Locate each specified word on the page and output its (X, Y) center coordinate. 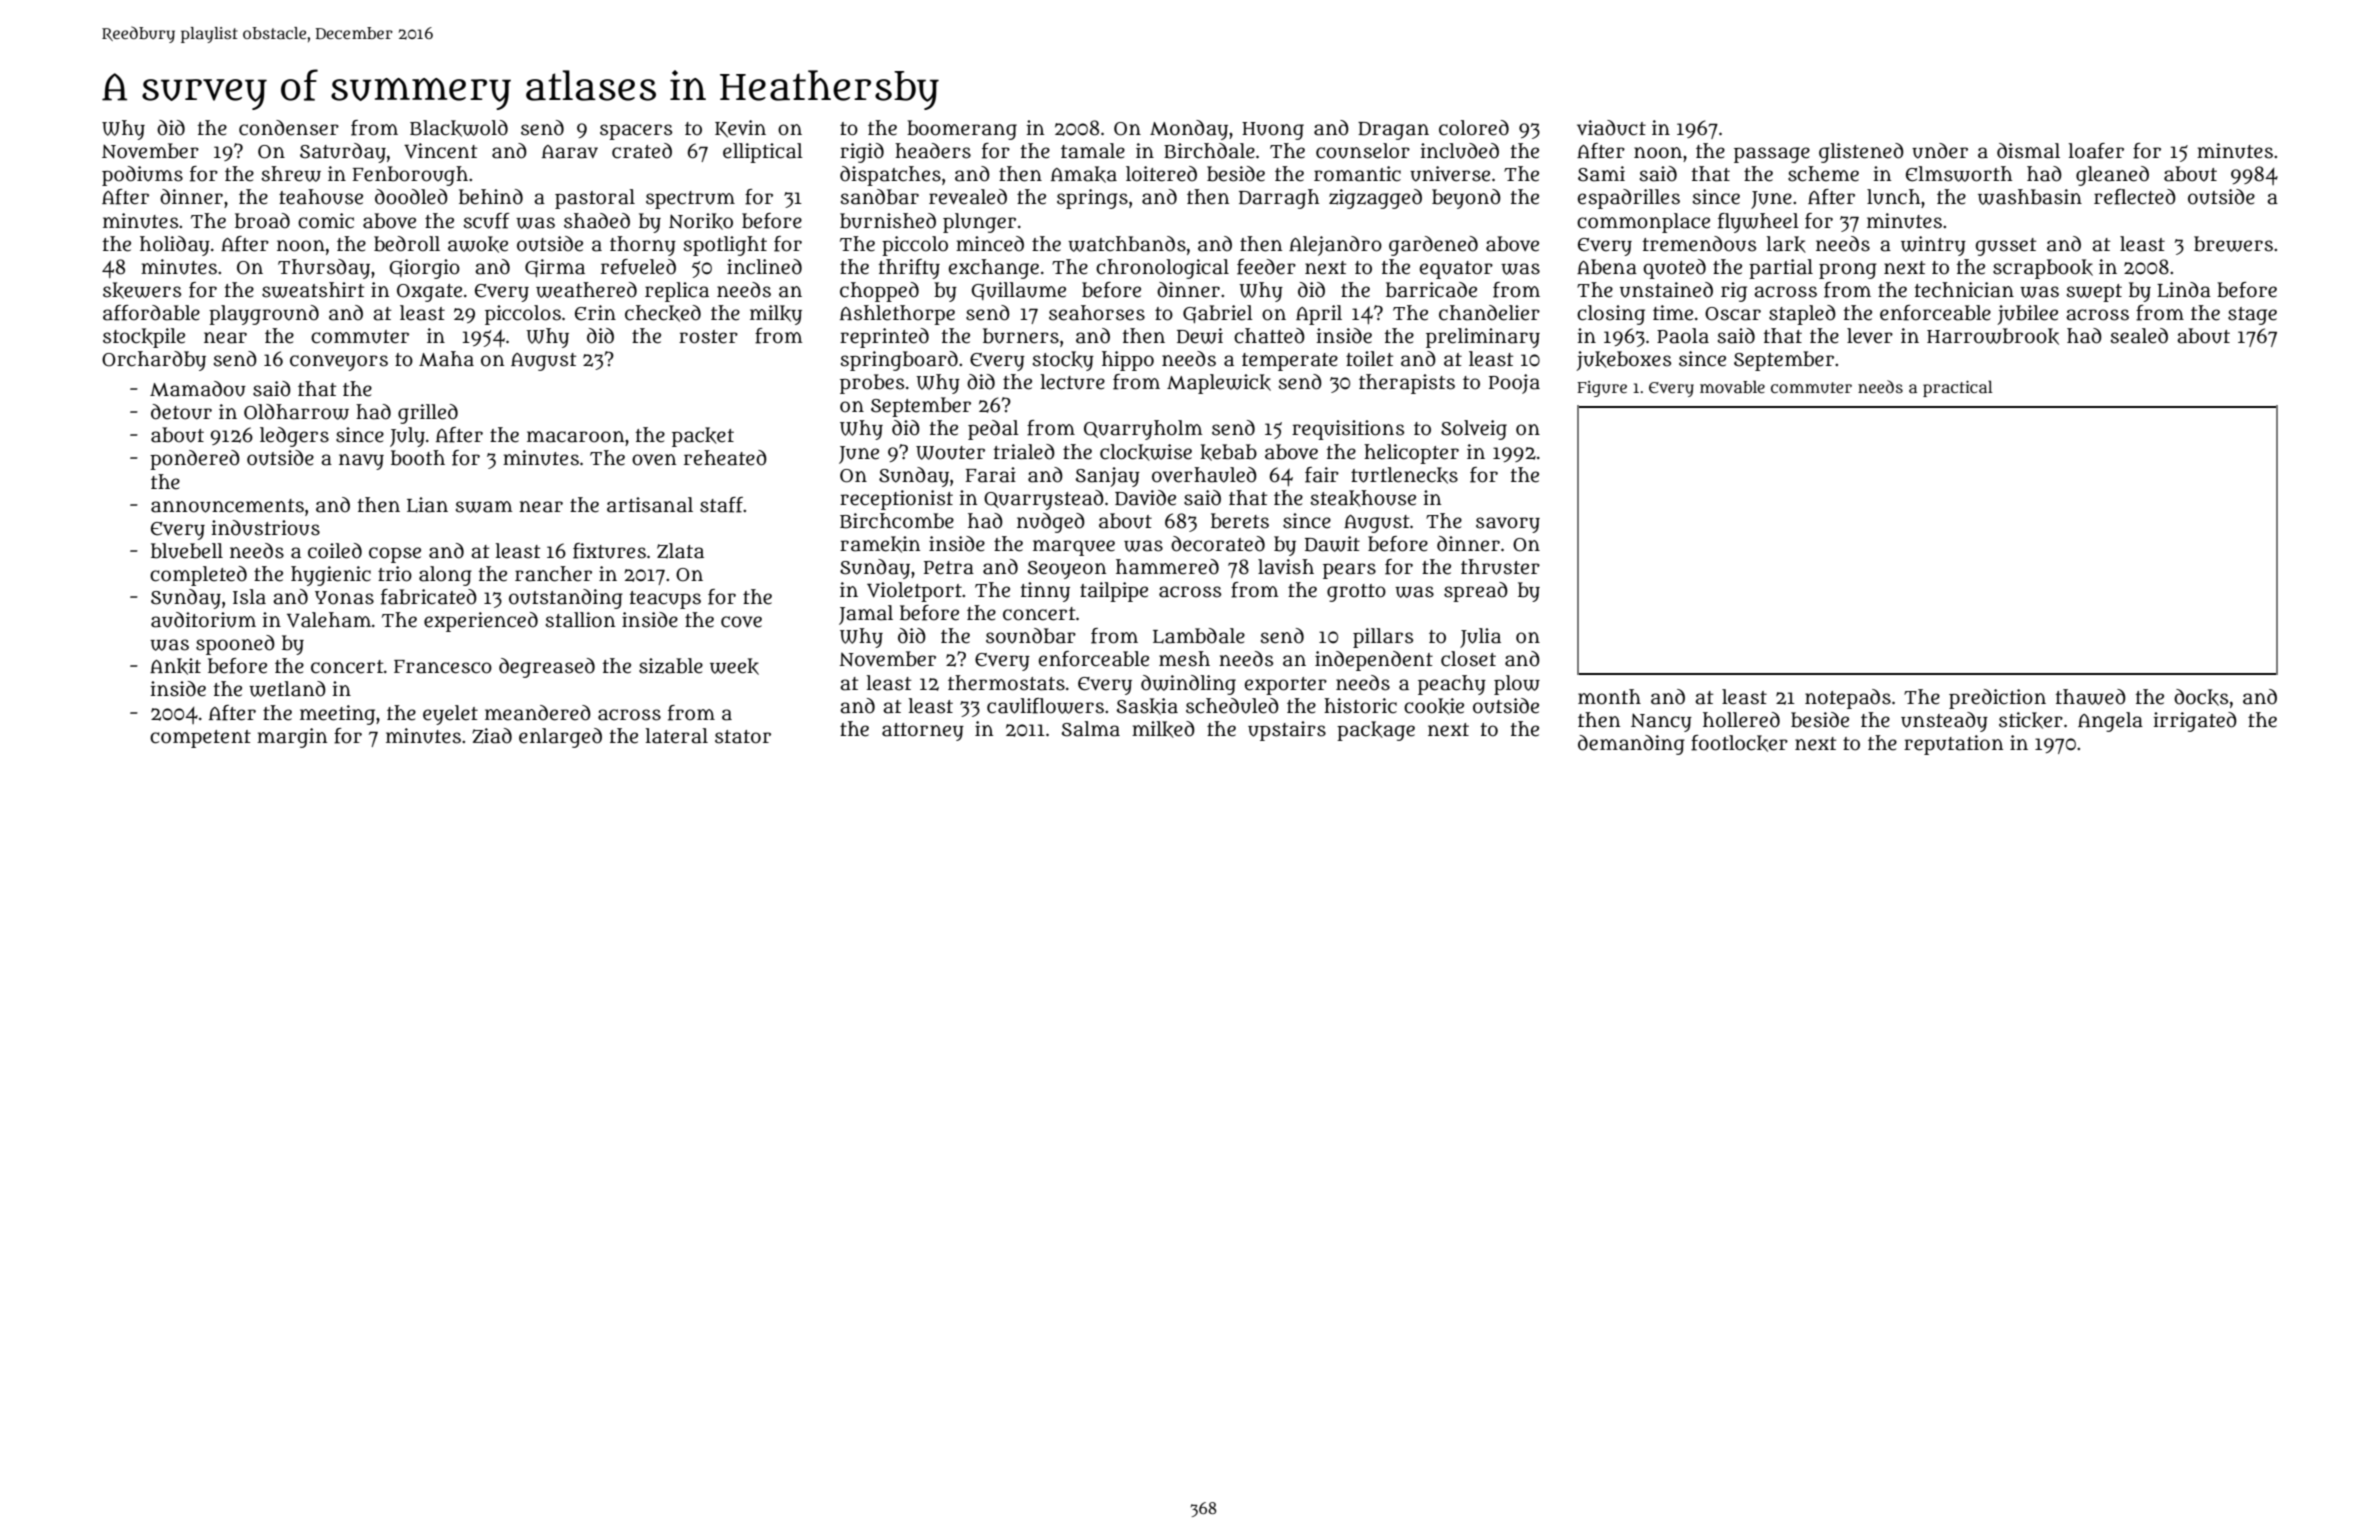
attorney (923, 732)
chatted (1269, 336)
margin (292, 738)
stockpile (144, 338)
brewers (2233, 244)
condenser (289, 128)
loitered (1161, 174)
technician (1964, 290)
